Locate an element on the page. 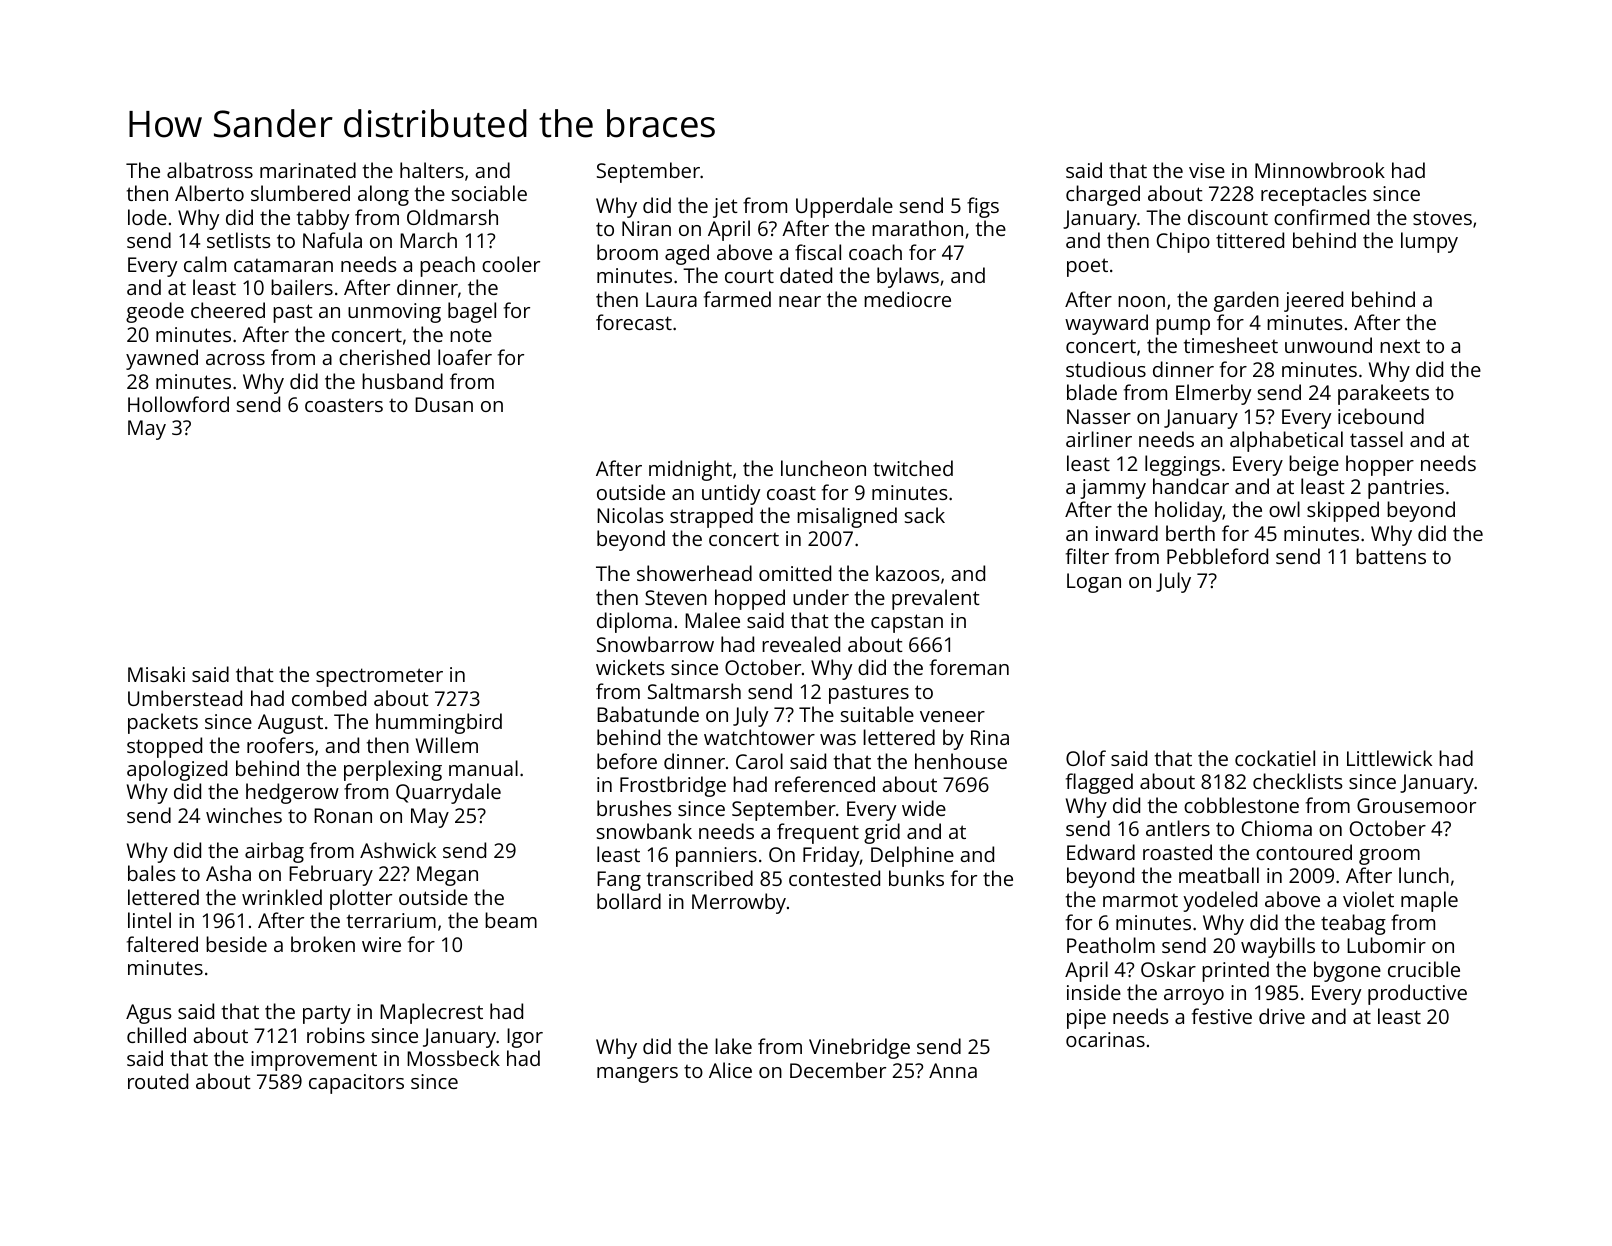 This page has width=1612, height=1246. groom is located at coordinates (1389, 857).
